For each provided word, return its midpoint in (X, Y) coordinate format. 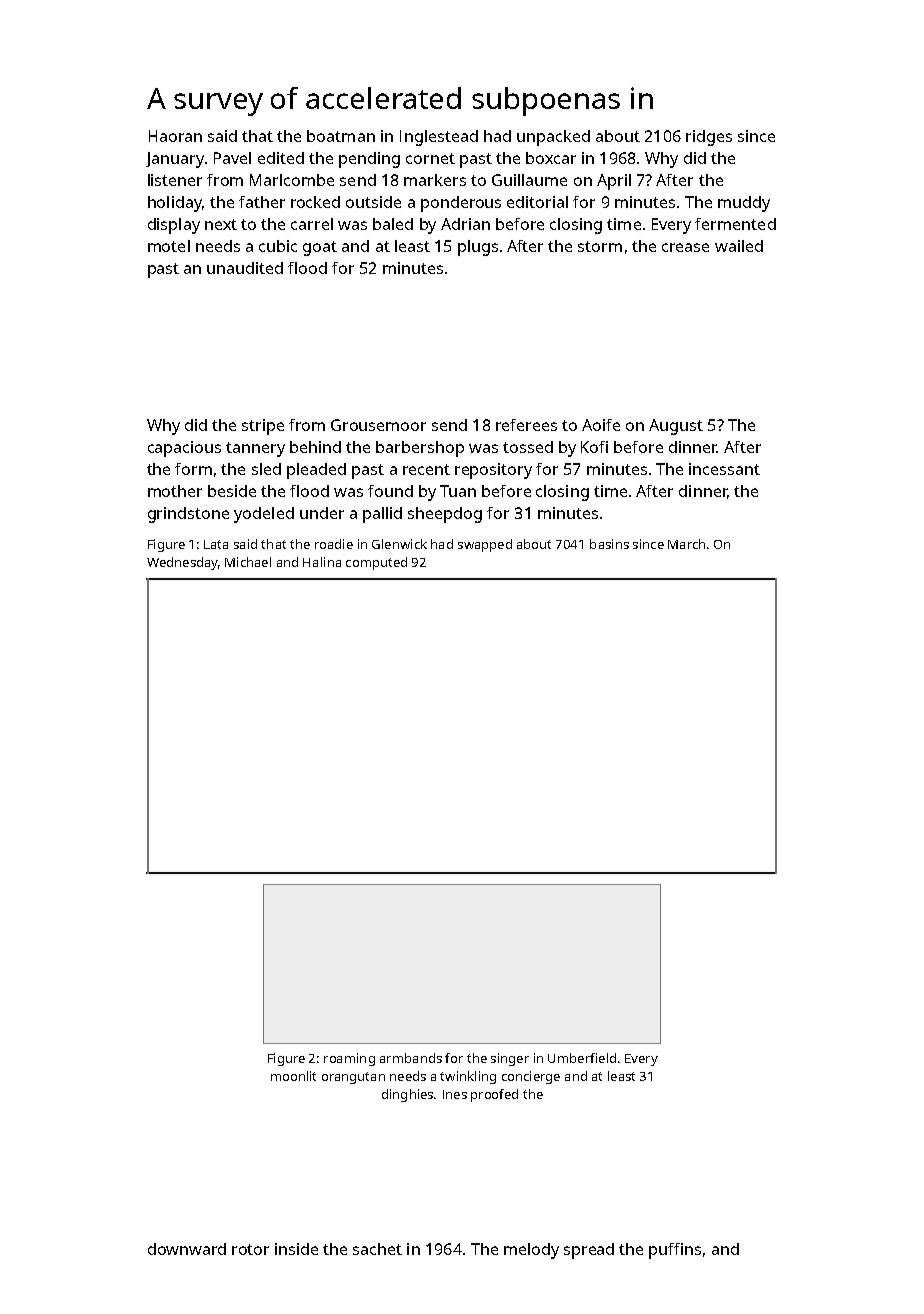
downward (187, 1249)
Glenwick (399, 544)
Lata (216, 544)
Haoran (175, 136)
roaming (349, 1059)
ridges (709, 138)
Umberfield (582, 1058)
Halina (322, 562)
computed (376, 563)
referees (526, 425)
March (686, 544)
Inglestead (439, 138)
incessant (724, 469)
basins (609, 544)
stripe (263, 427)
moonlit (293, 1076)
